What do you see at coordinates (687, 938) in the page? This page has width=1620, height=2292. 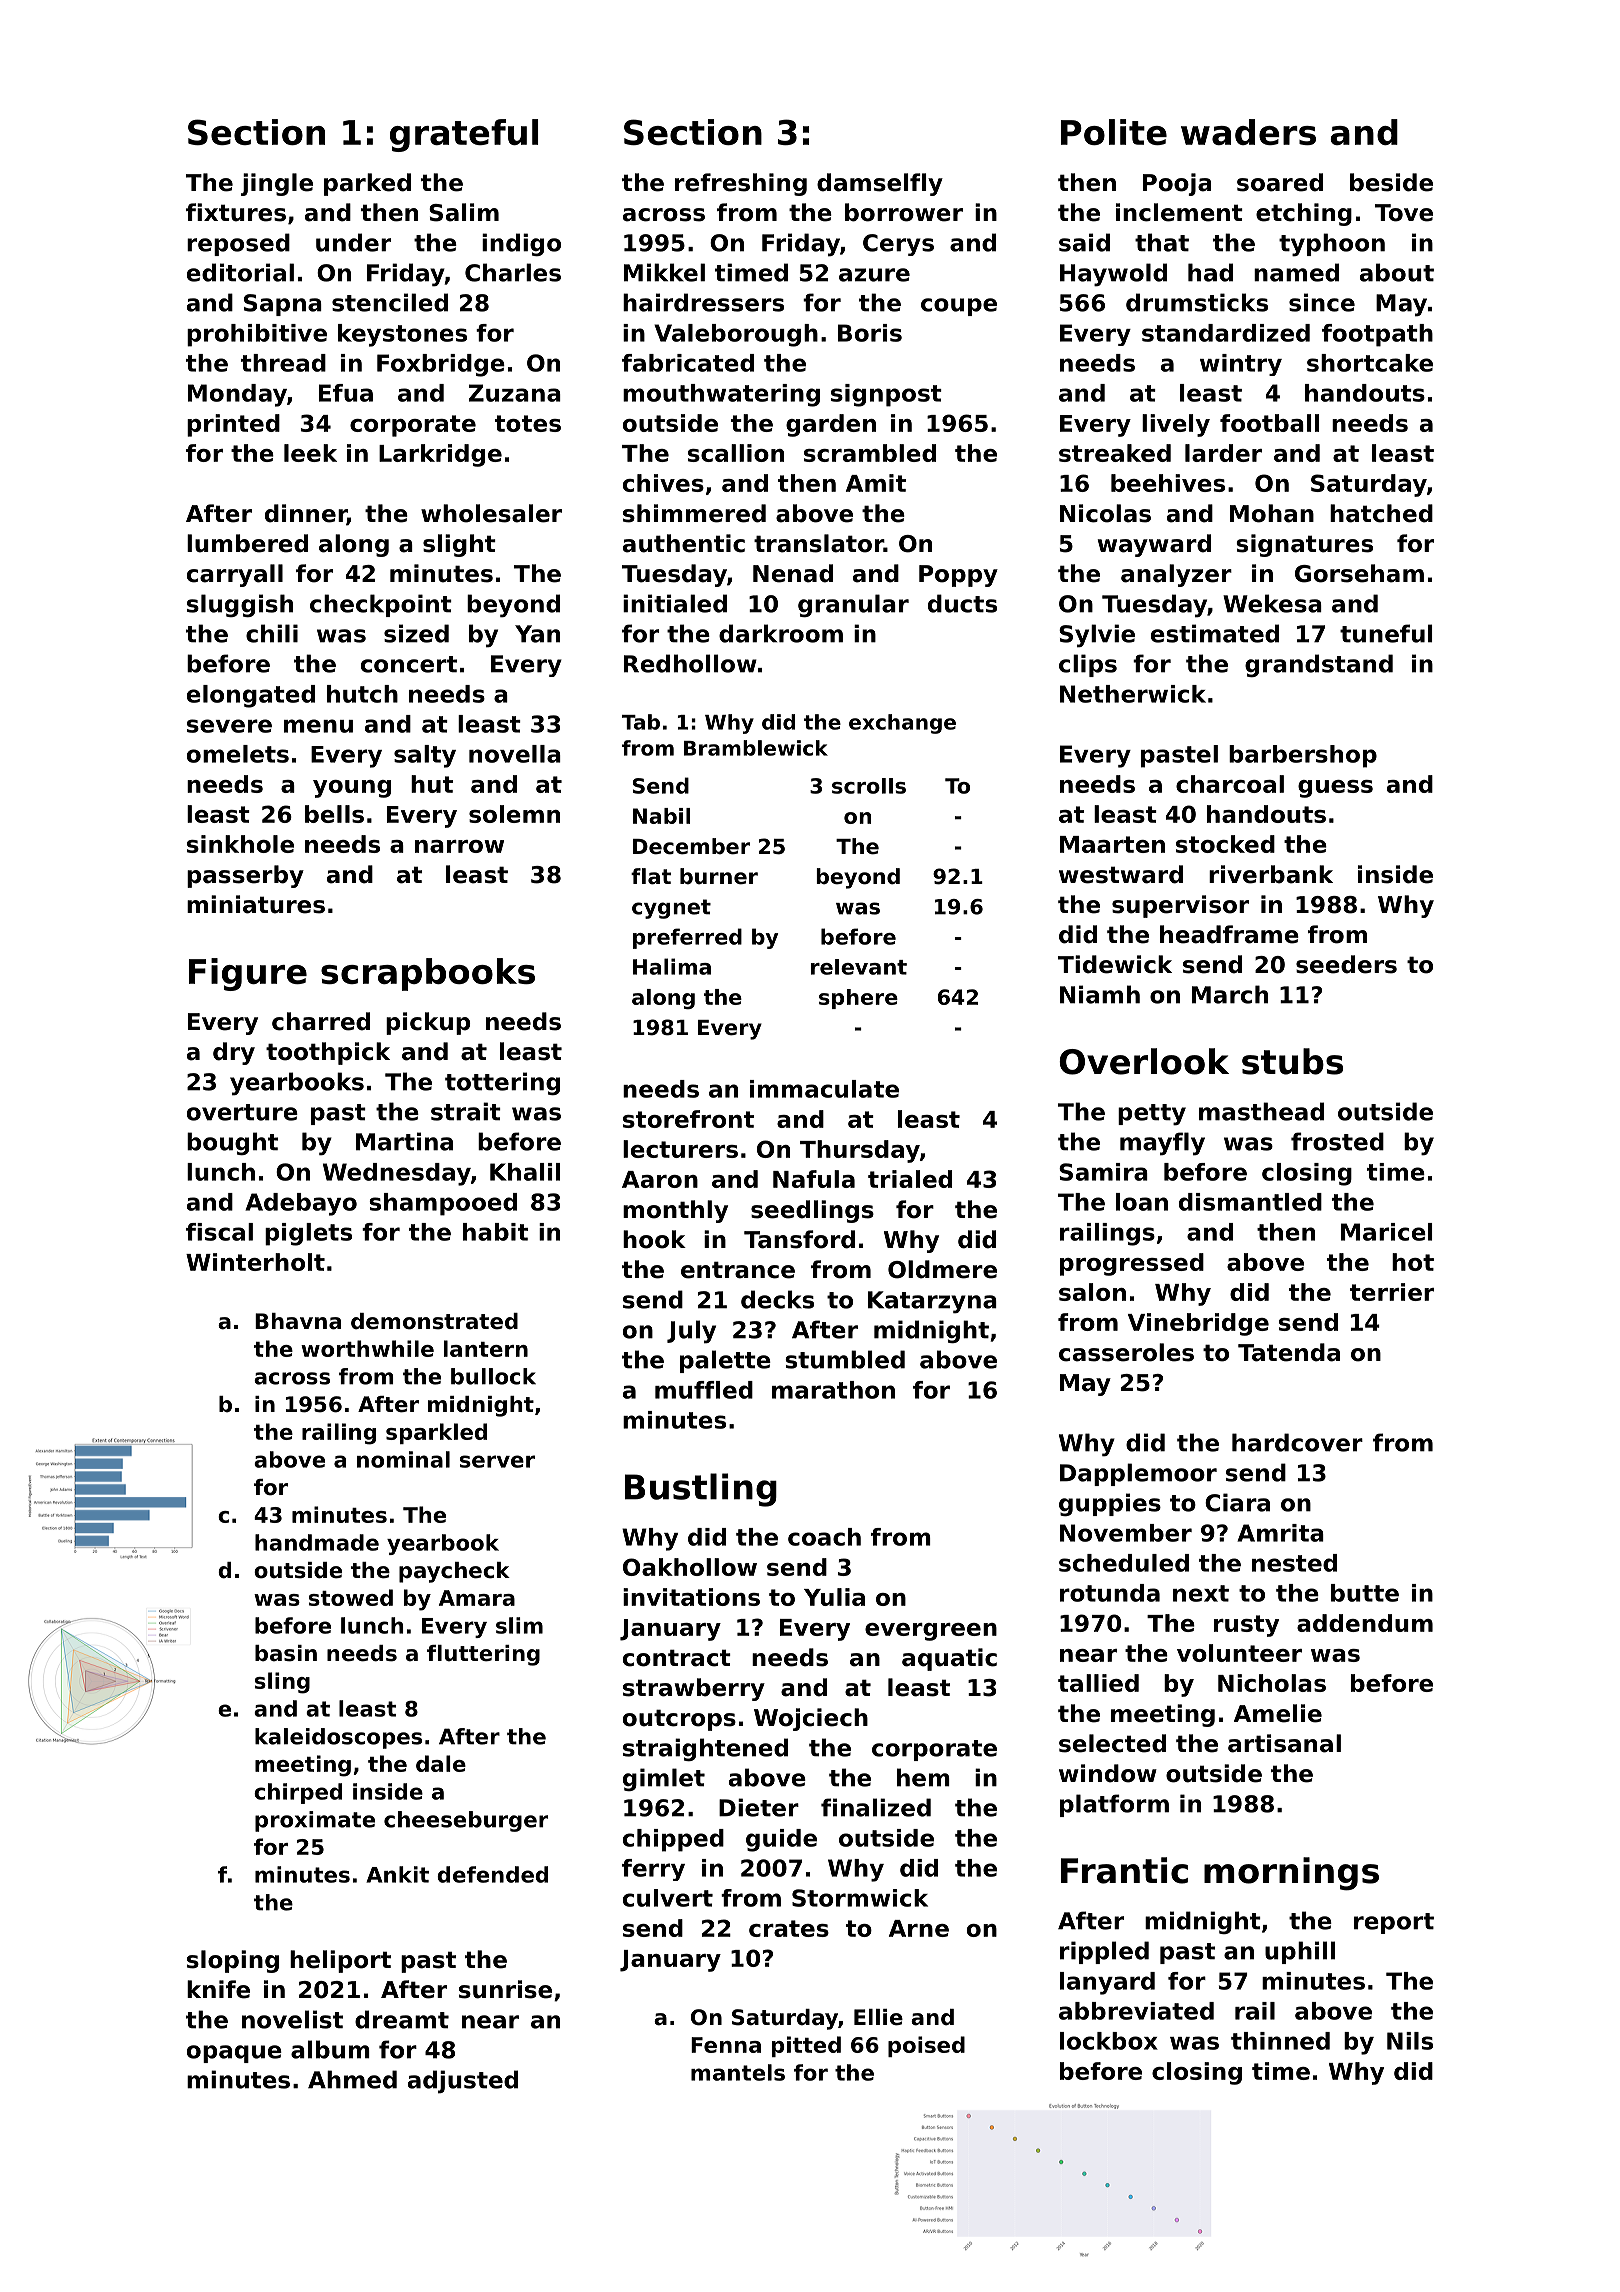 I see `preferred` at bounding box center [687, 938].
